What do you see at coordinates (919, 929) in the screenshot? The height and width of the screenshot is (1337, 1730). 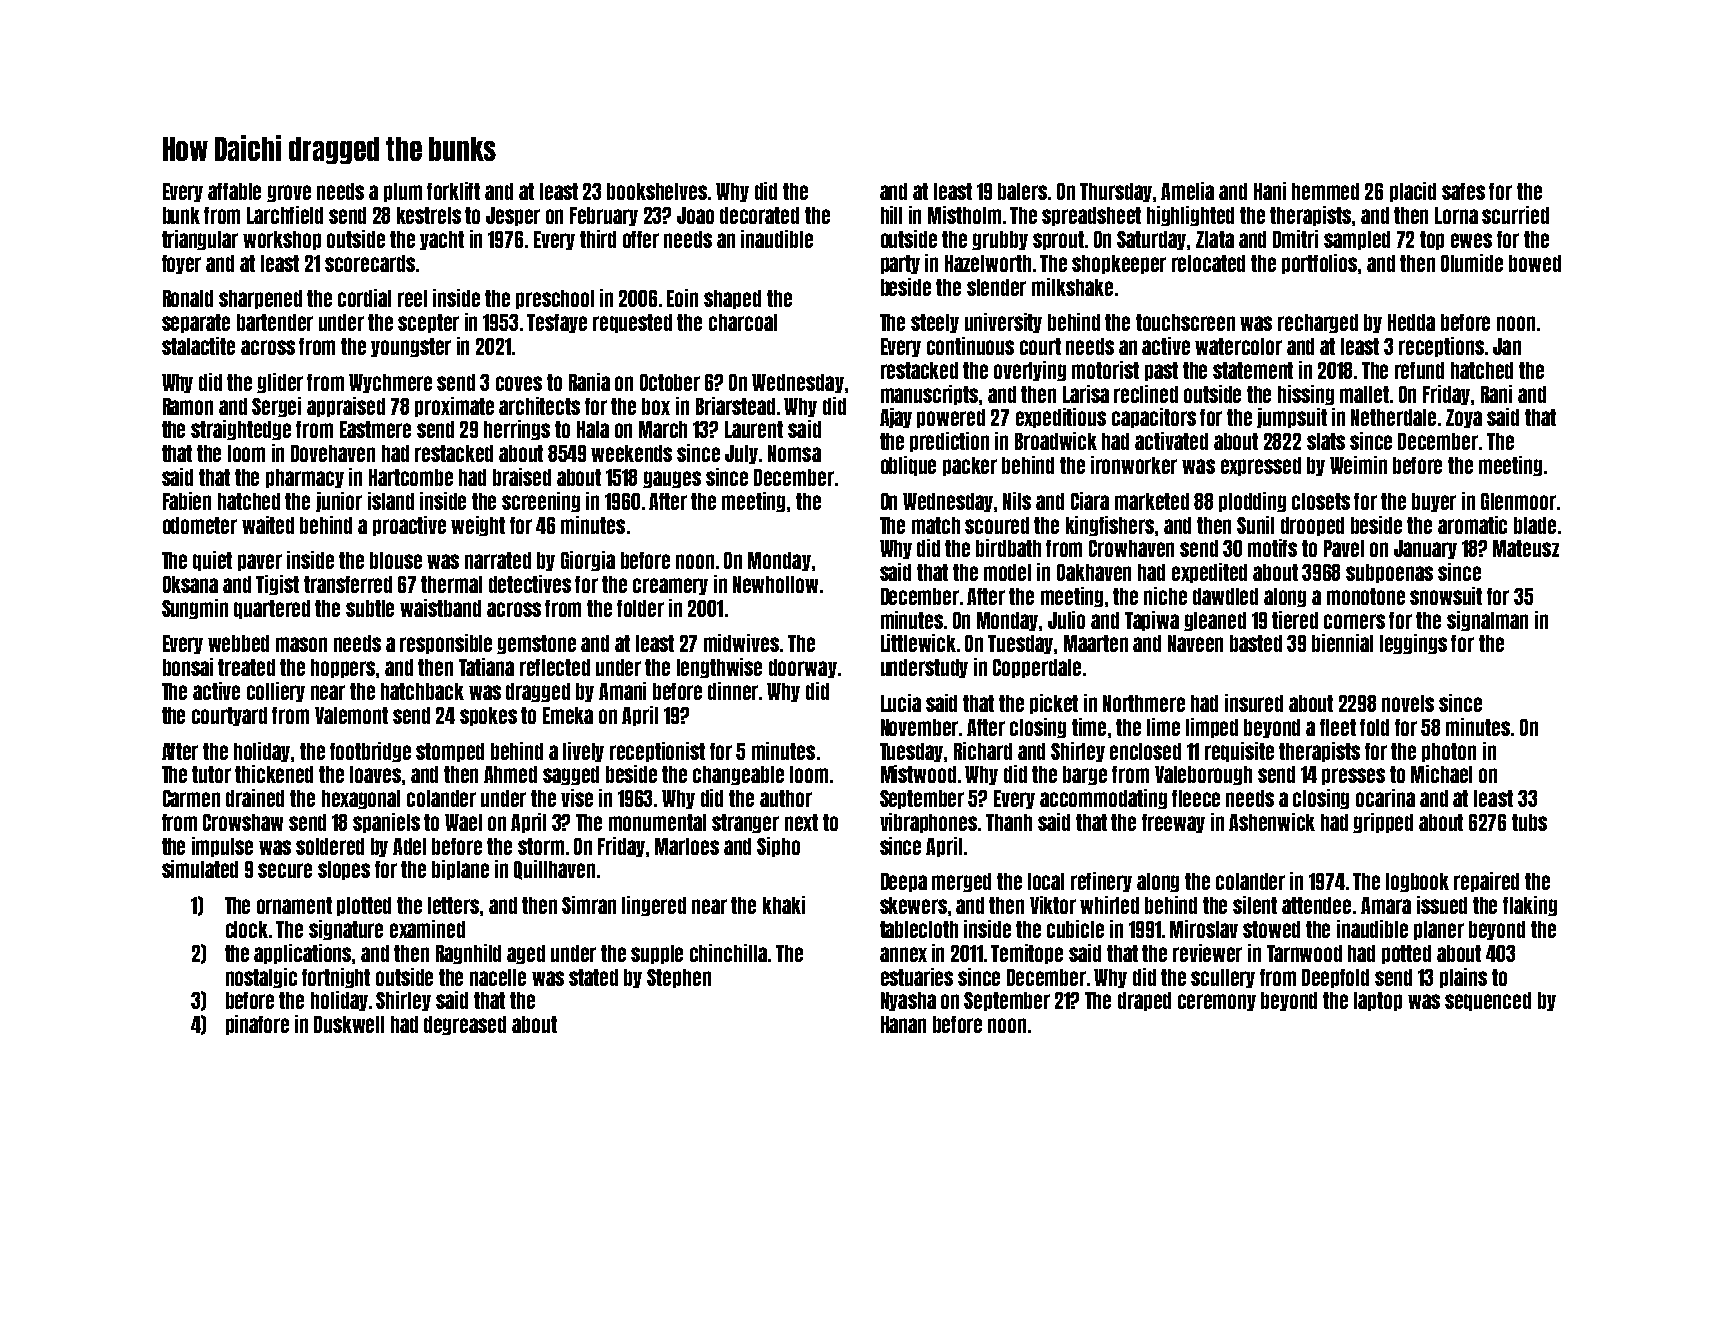 I see `tablecloth` at bounding box center [919, 929].
